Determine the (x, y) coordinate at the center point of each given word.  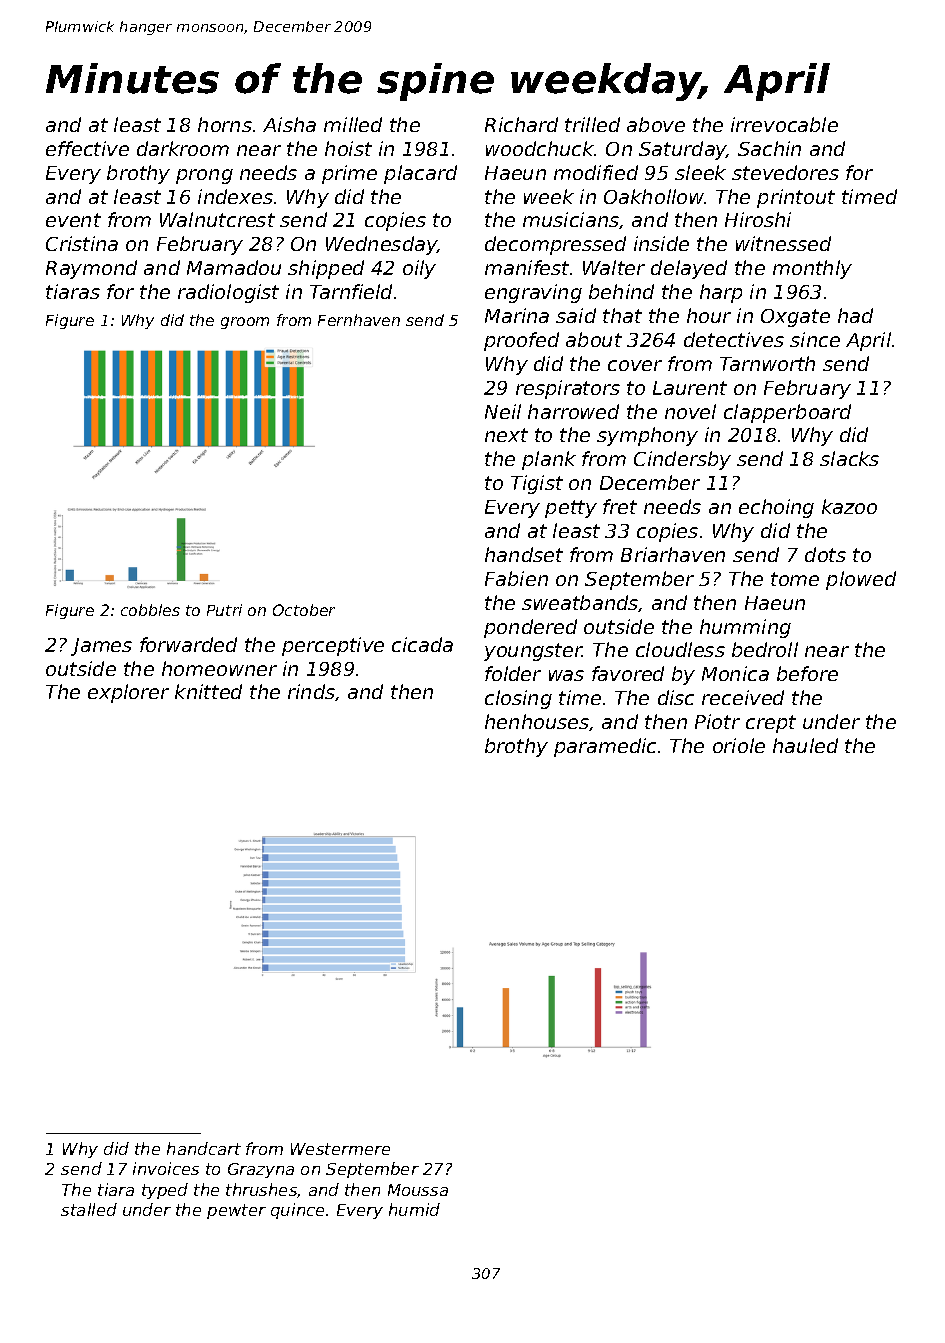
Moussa (418, 1190)
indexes (235, 196)
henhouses (537, 721)
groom (245, 323)
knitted (208, 691)
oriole (739, 745)
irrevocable (784, 124)
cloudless (680, 649)
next (506, 435)
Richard (521, 124)
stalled (89, 1209)
